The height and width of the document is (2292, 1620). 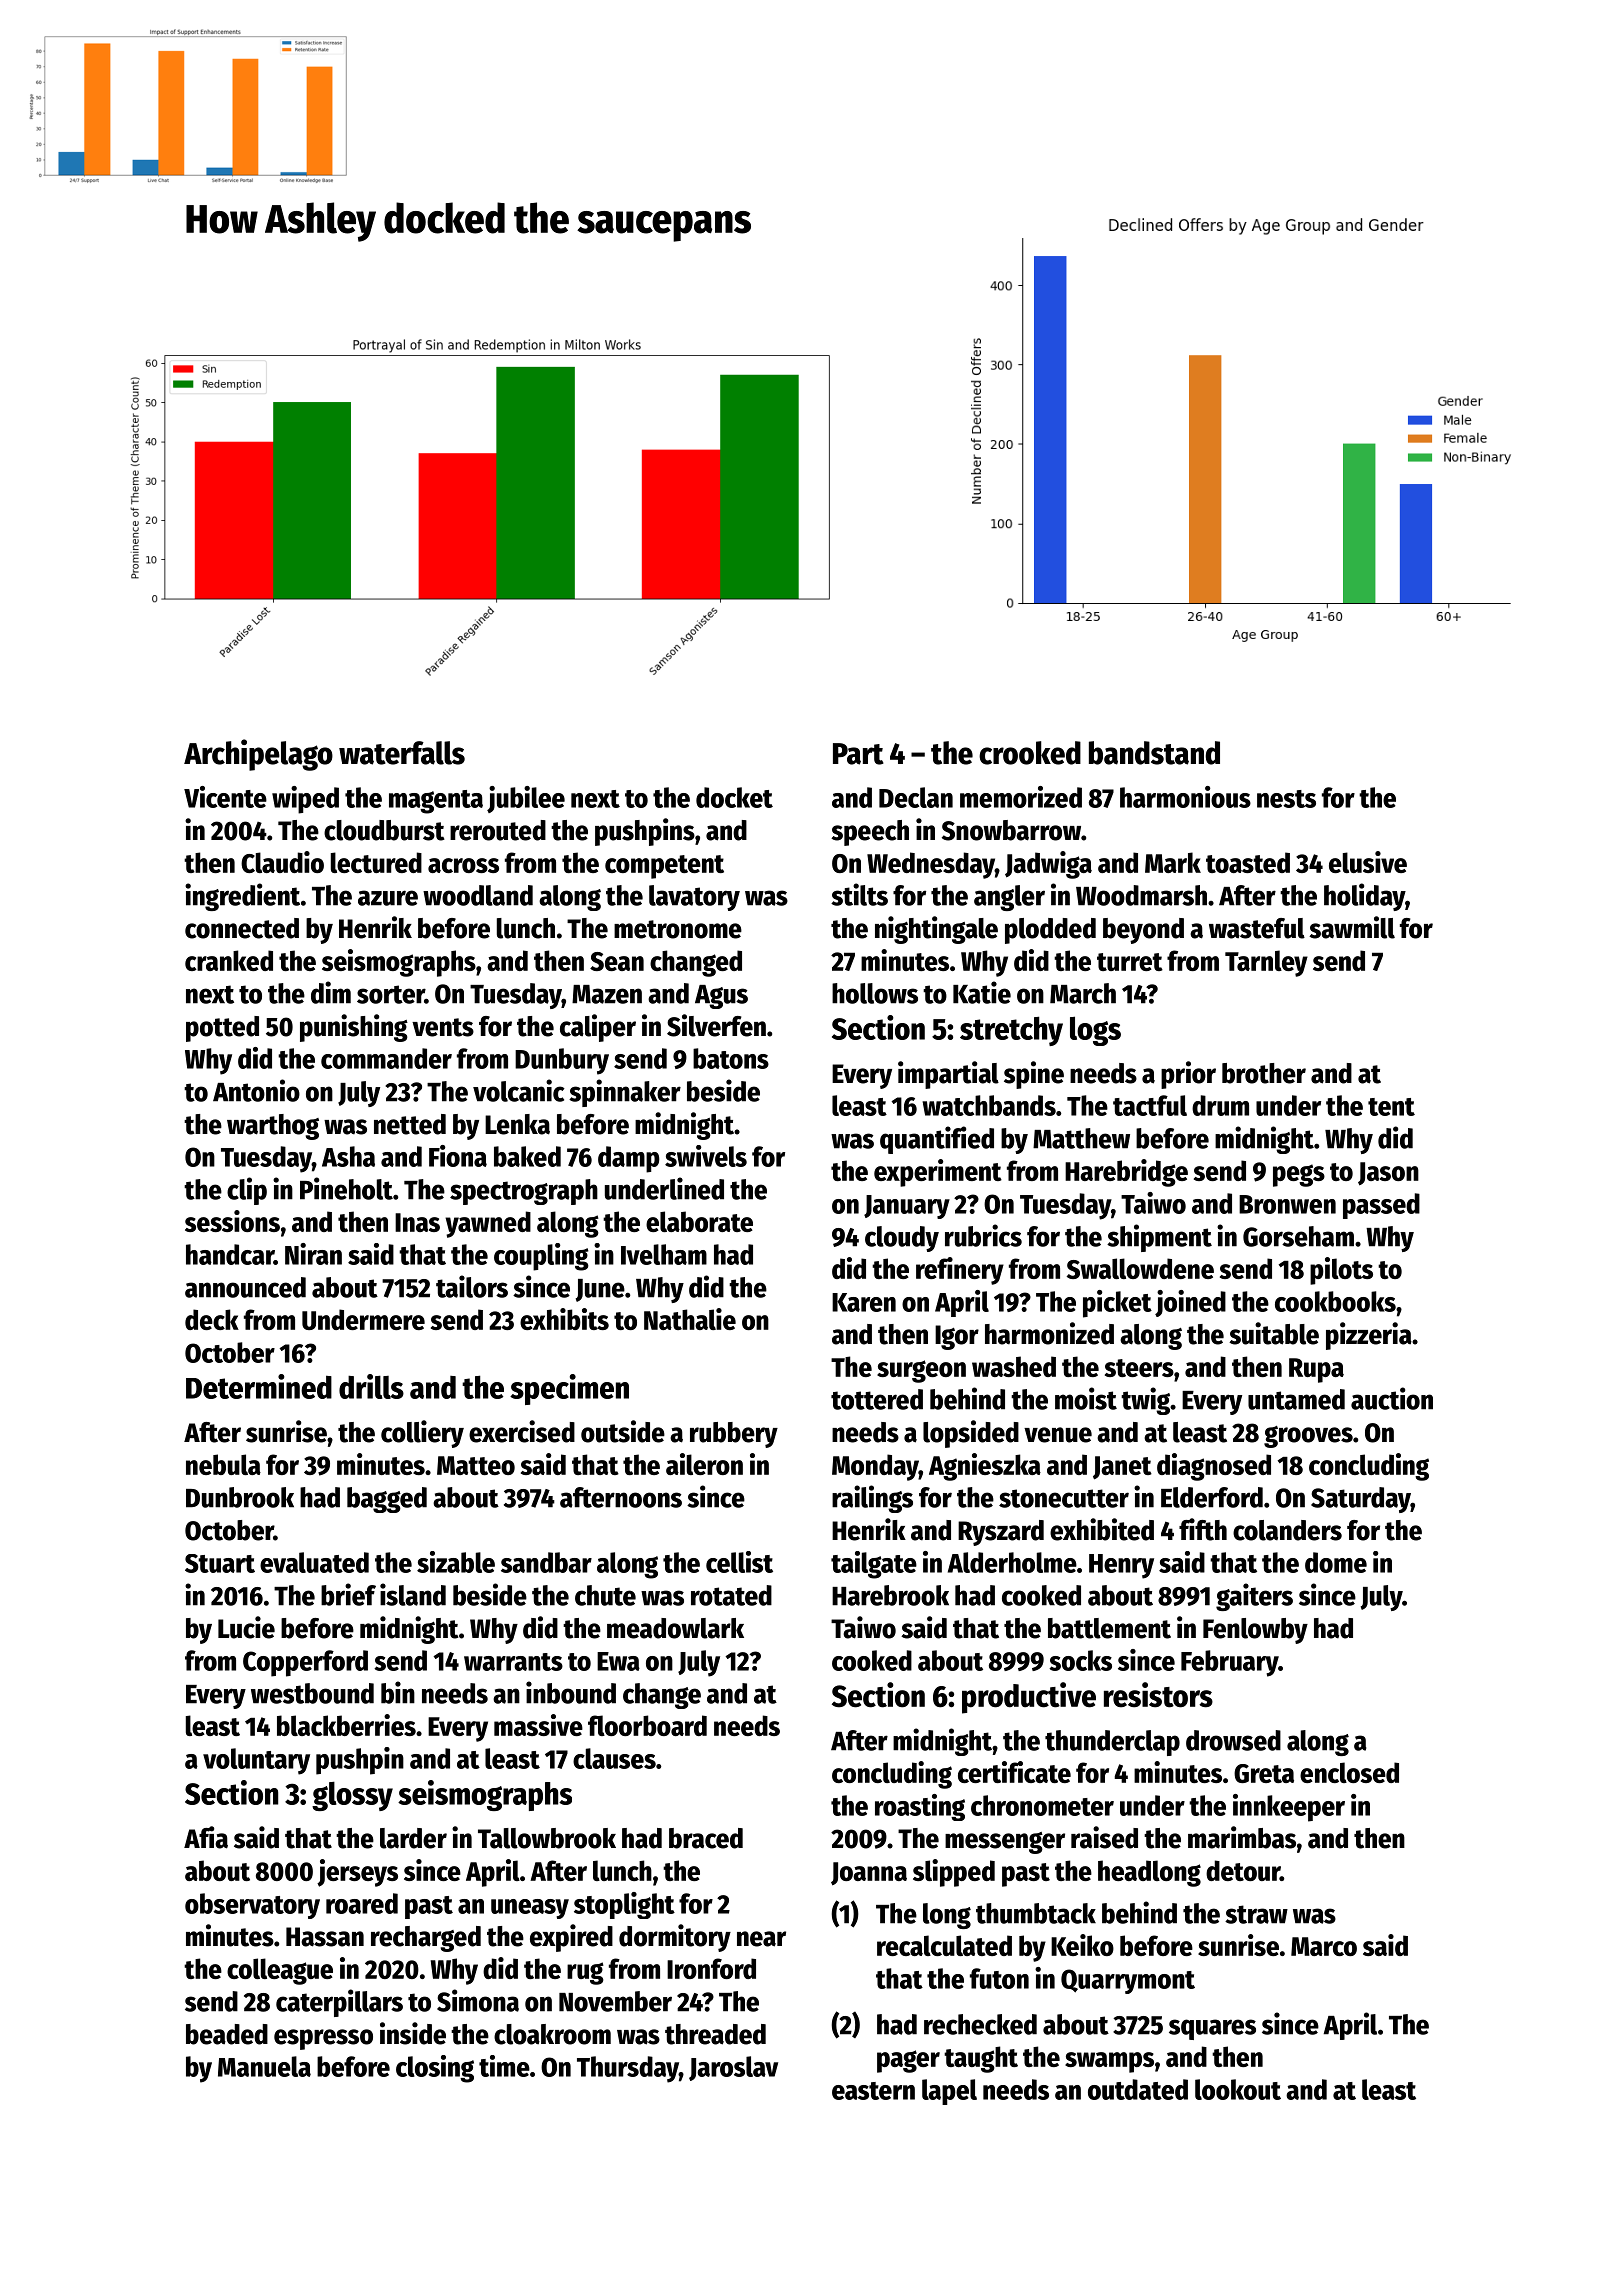 What do you see at coordinates (357, 1873) in the document?
I see `jerseys` at bounding box center [357, 1873].
